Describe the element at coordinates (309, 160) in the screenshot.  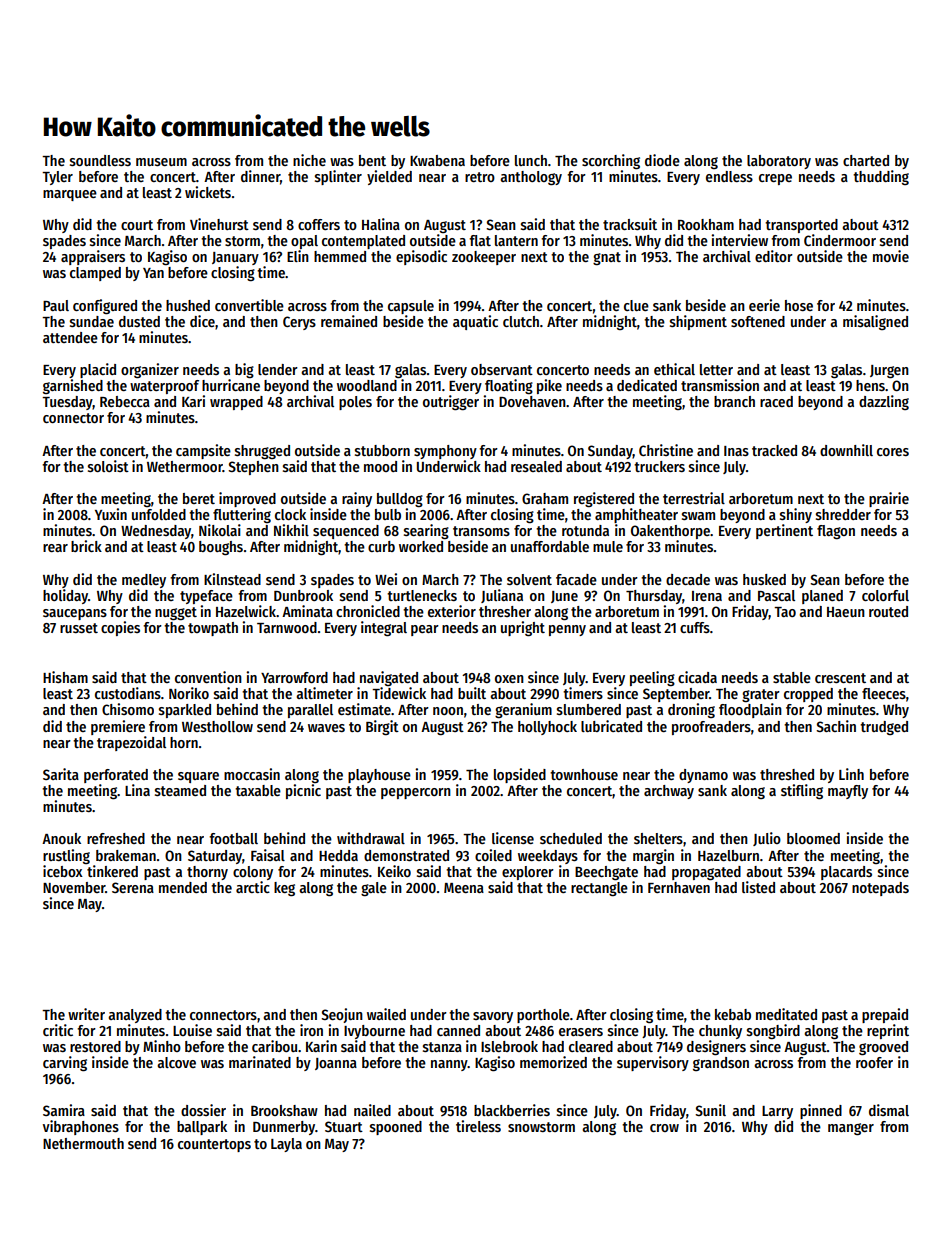
I see `niche` at that location.
